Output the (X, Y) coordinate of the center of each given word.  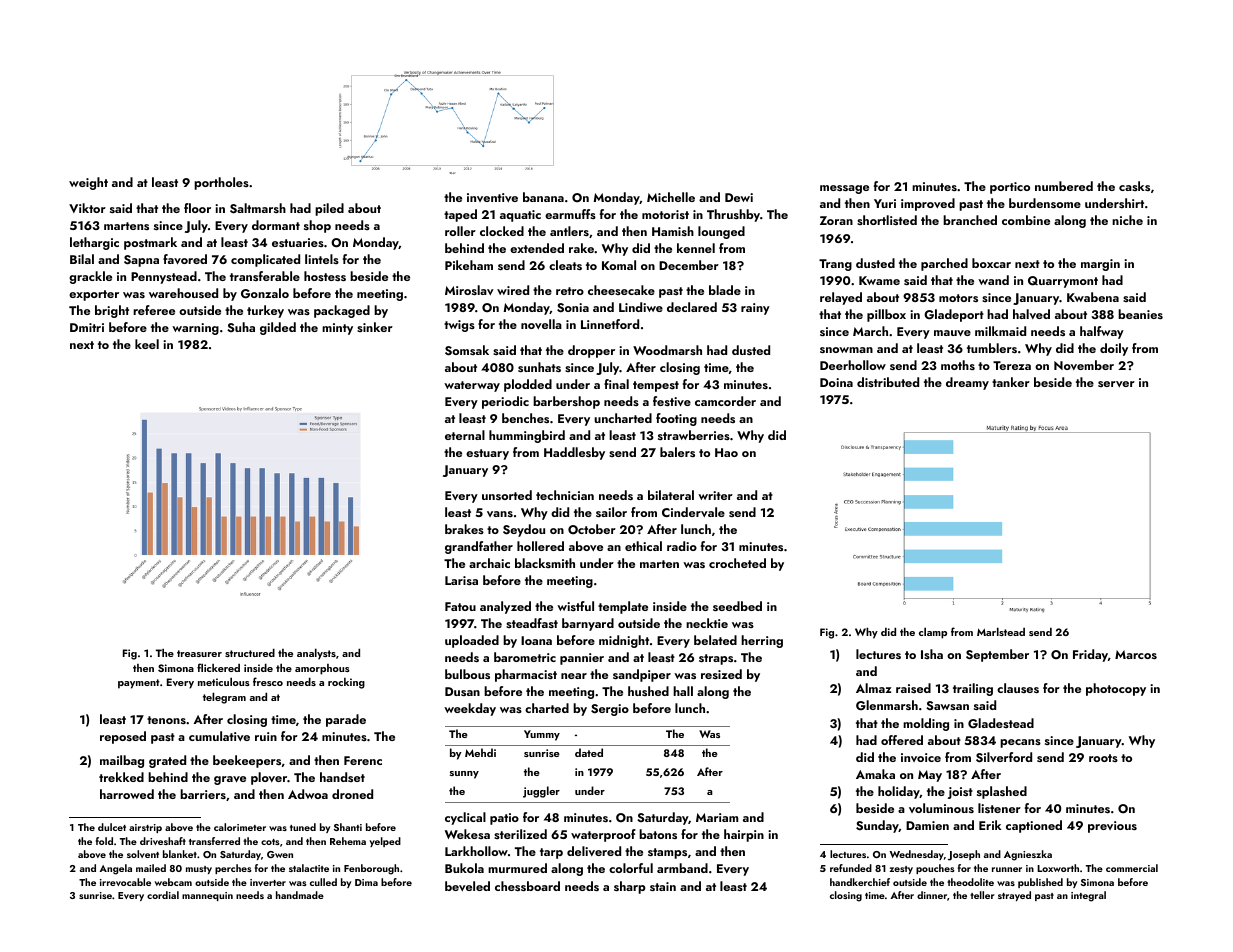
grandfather (479, 547)
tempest (656, 386)
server (1116, 384)
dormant (276, 225)
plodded (528, 385)
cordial (163, 895)
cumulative (219, 736)
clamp (933, 633)
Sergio (610, 710)
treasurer (199, 653)
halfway (1102, 332)
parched (944, 264)
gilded (278, 328)
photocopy (1116, 689)
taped (460, 215)
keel (147, 344)
